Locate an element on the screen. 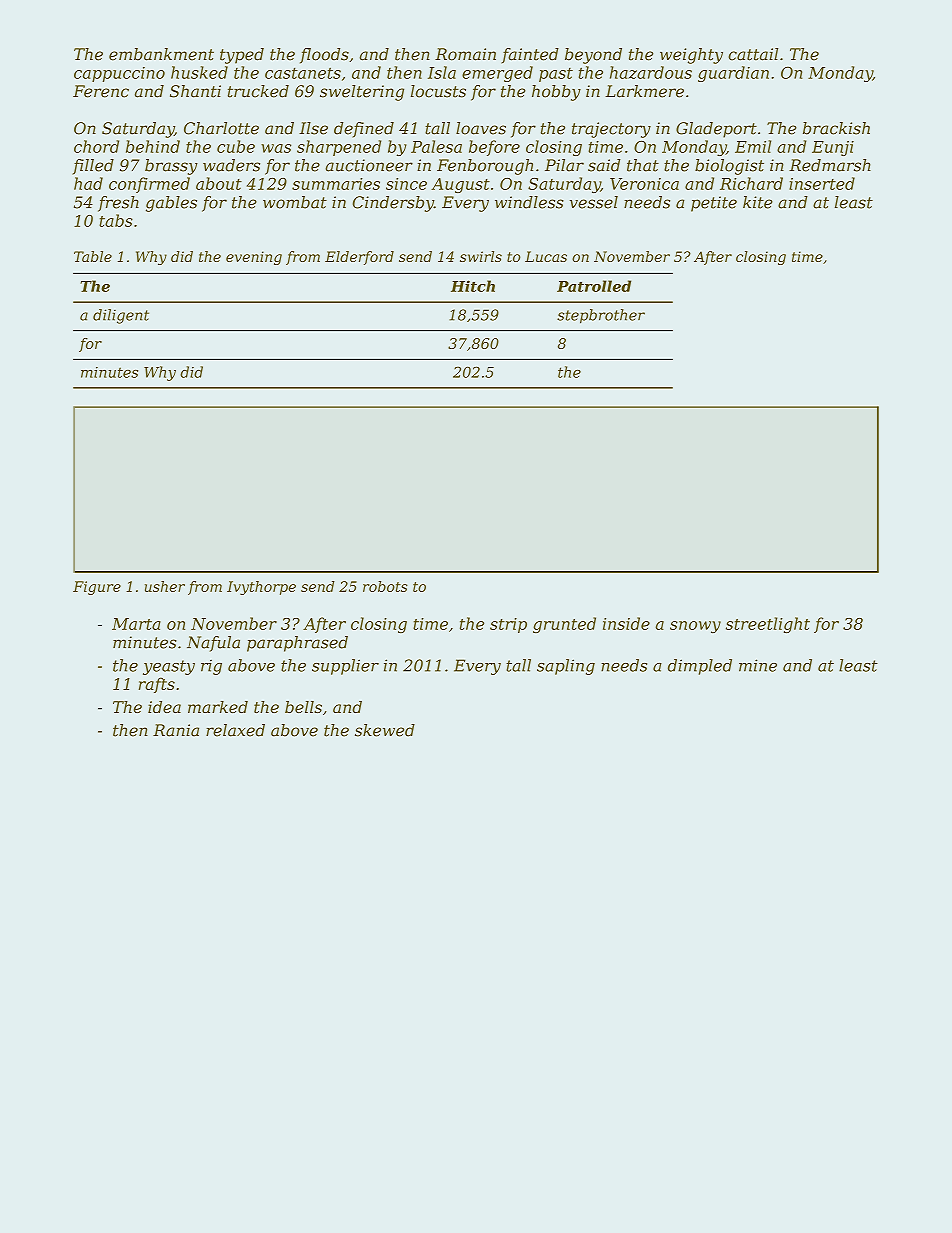  inside is located at coordinates (626, 623).
